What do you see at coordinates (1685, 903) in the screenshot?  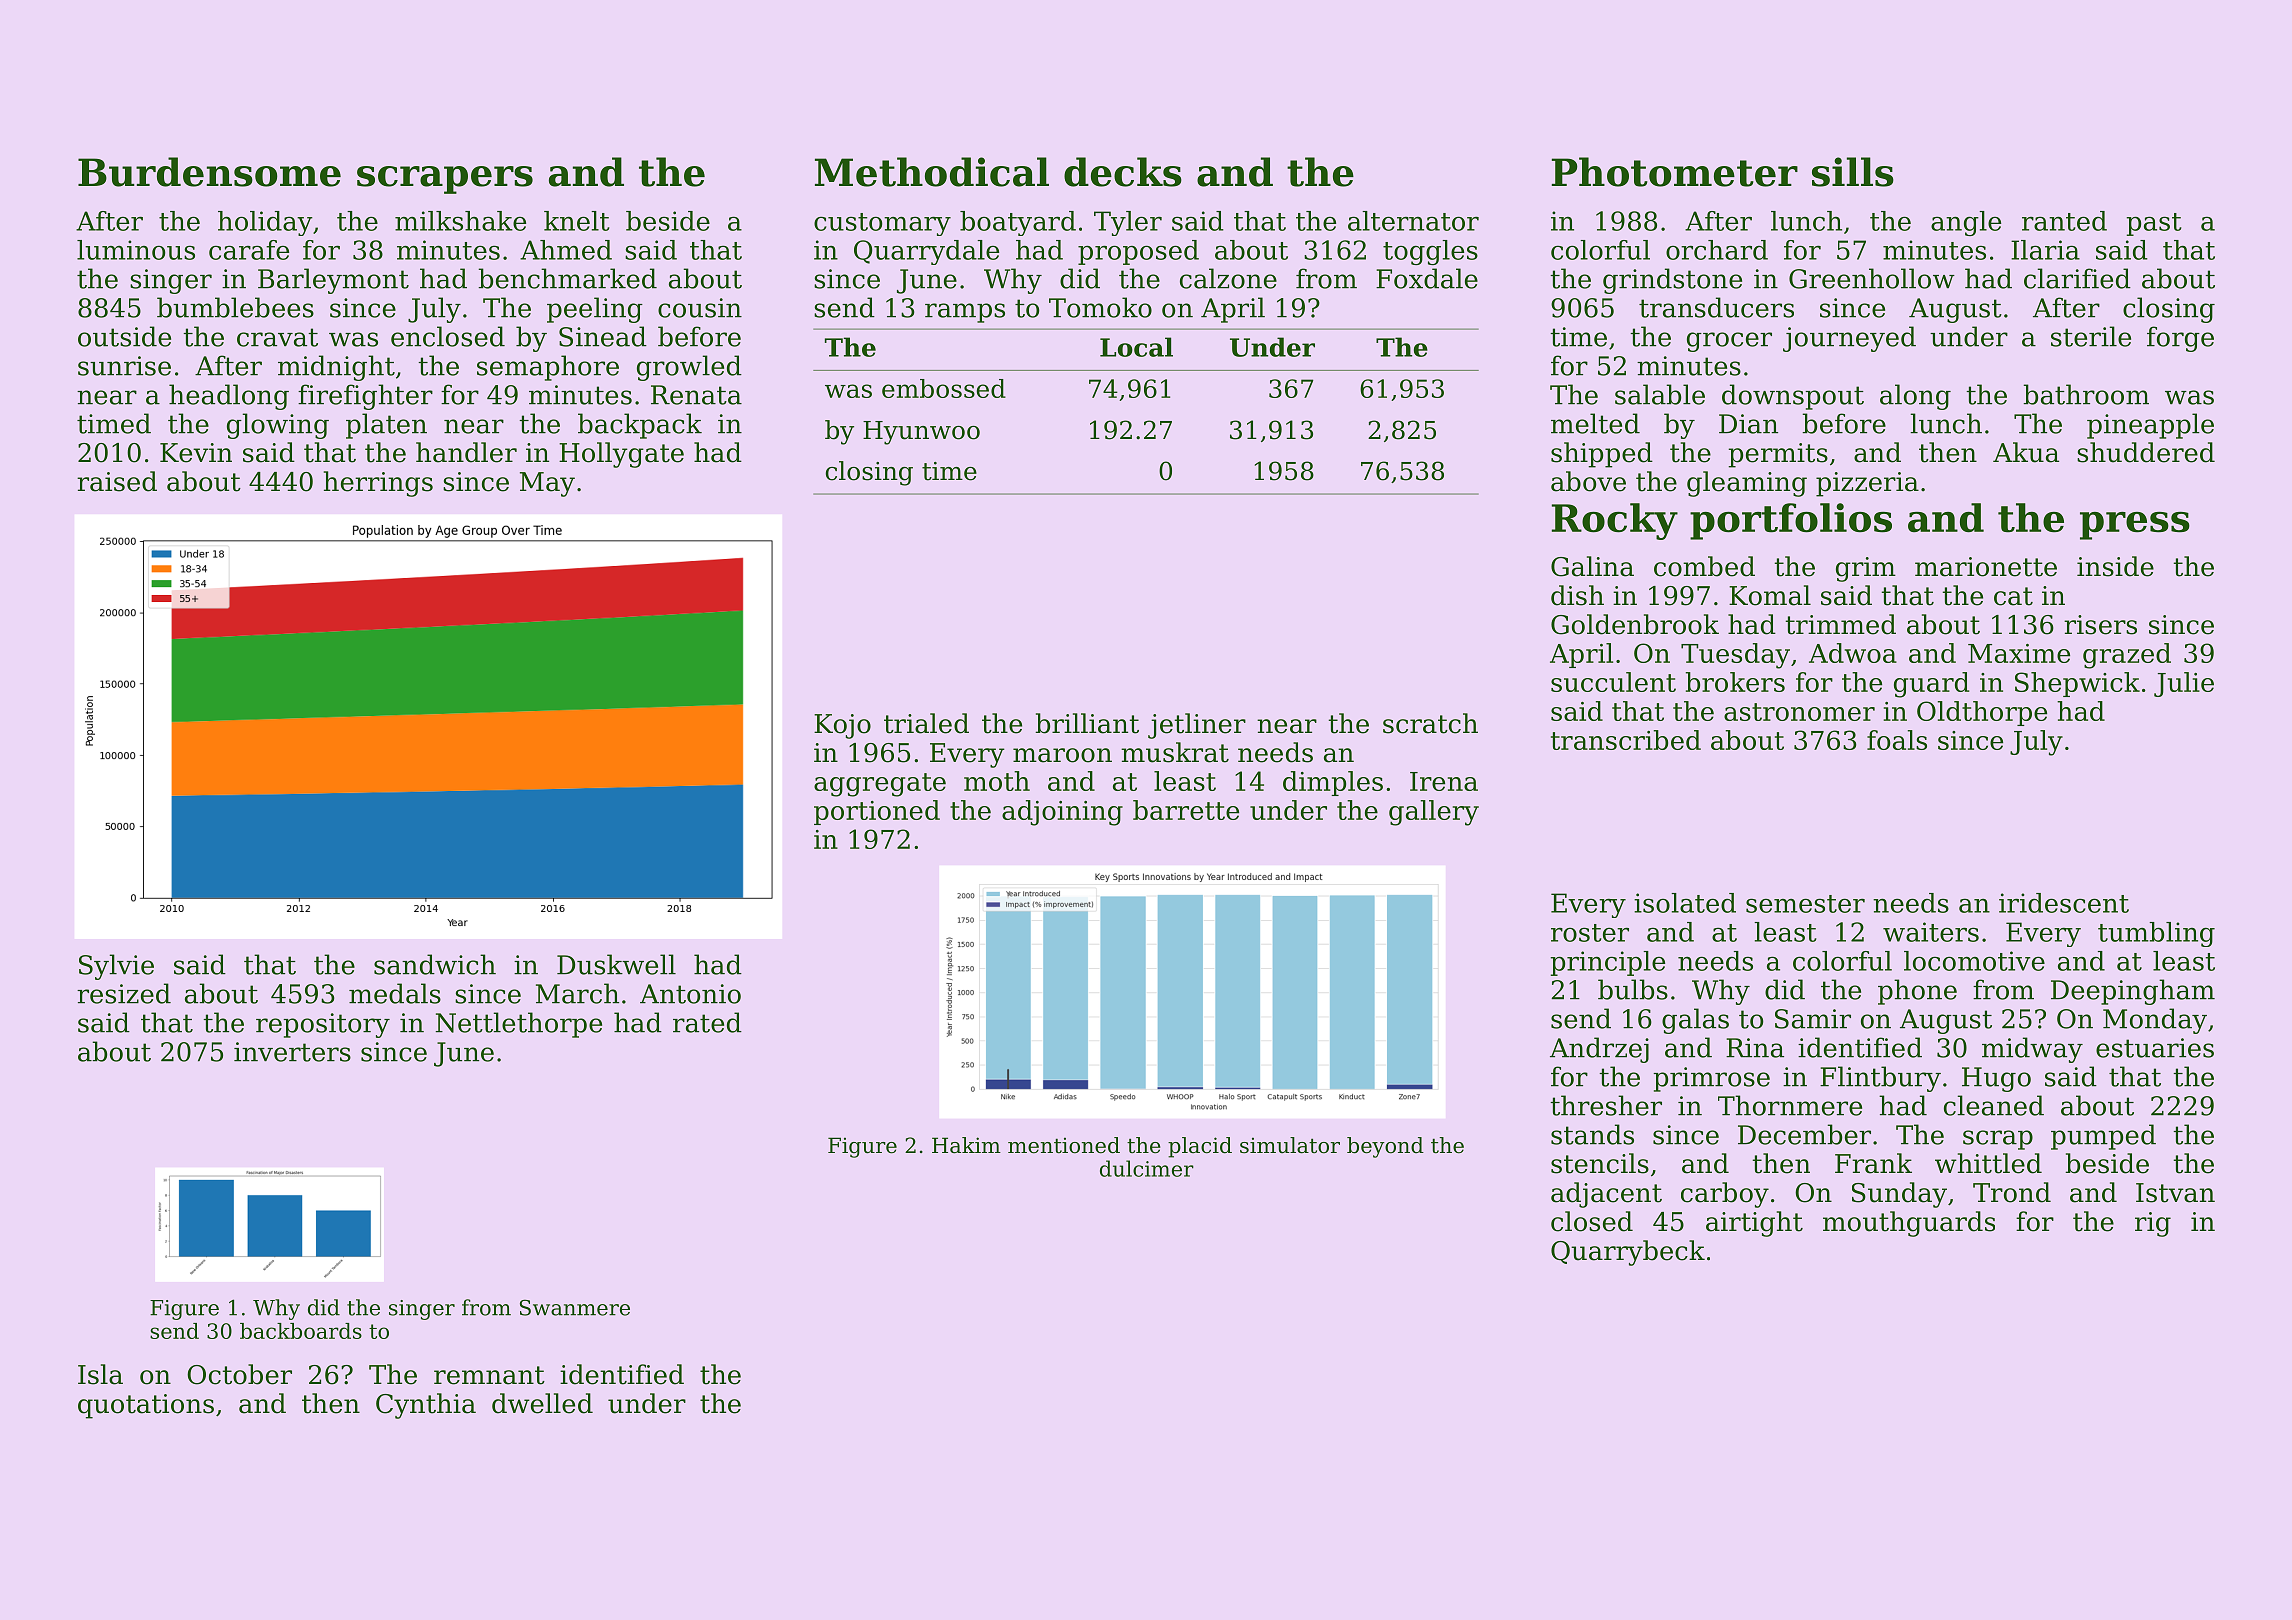 I see `isolated` at bounding box center [1685, 903].
